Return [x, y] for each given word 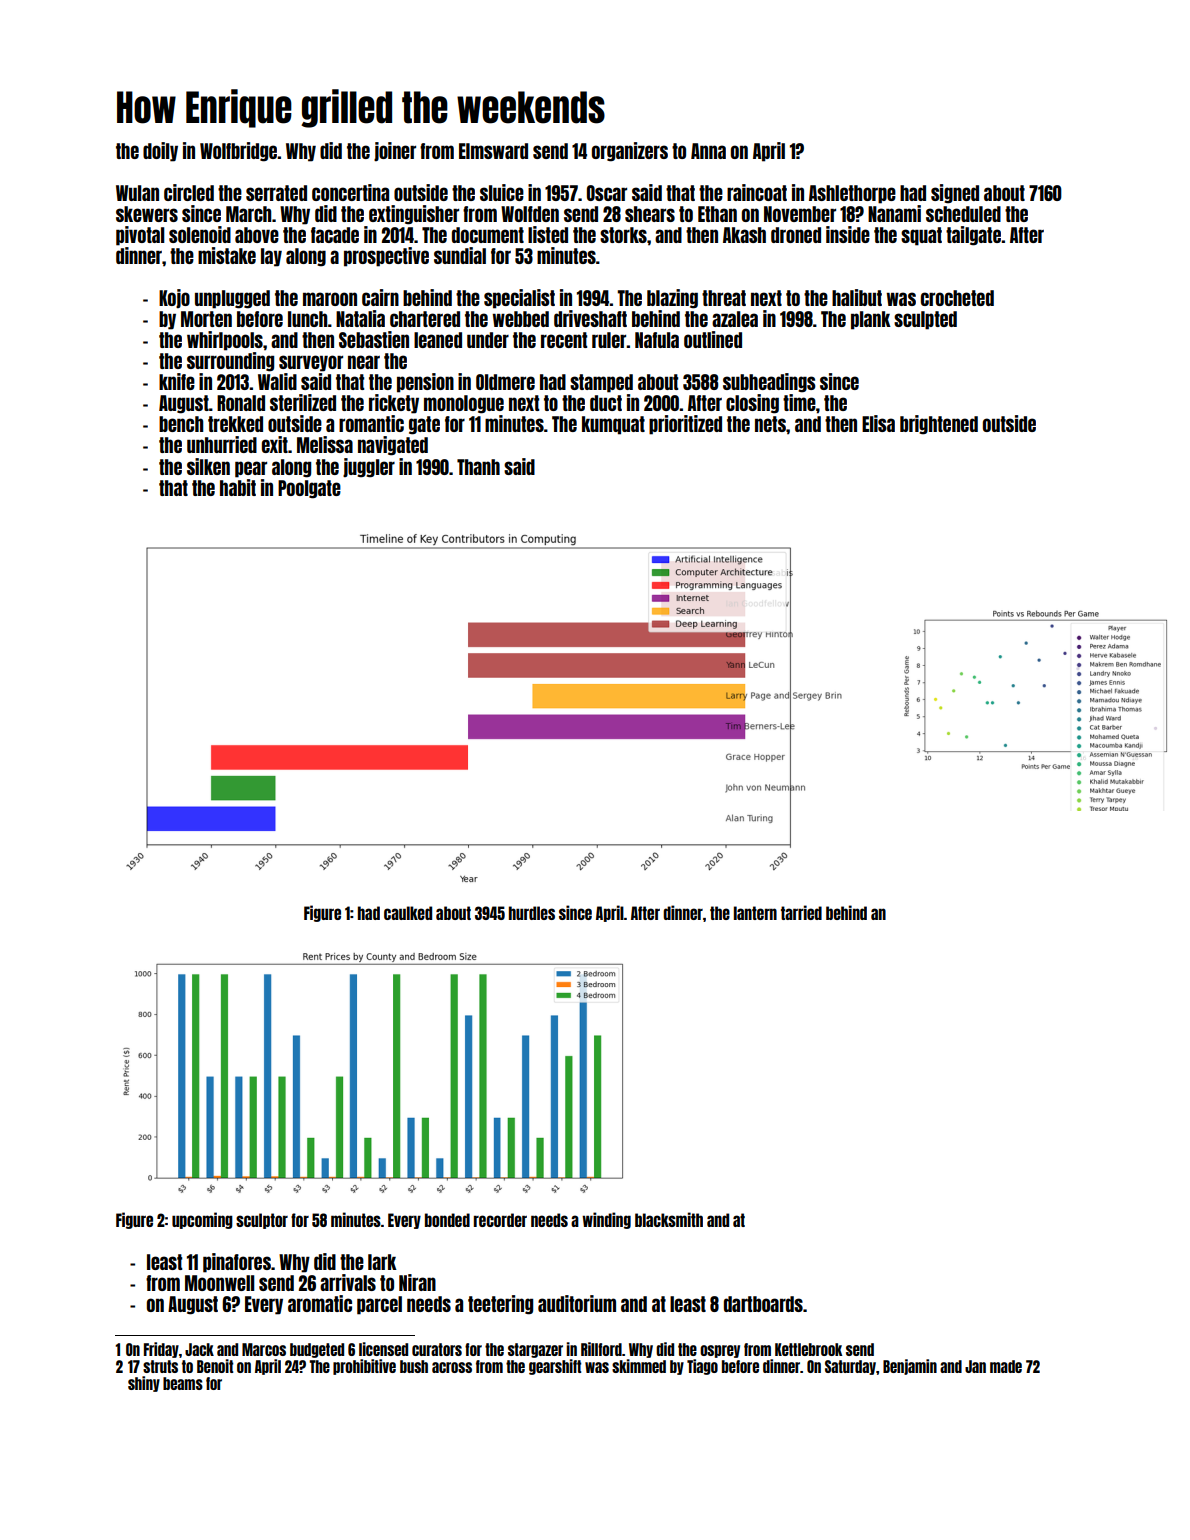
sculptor [262, 1221]
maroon [330, 299]
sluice [502, 192]
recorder [500, 1220]
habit [238, 487]
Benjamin [910, 1367]
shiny [144, 1384]
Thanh [478, 467]
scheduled [963, 214]
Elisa [878, 423]
